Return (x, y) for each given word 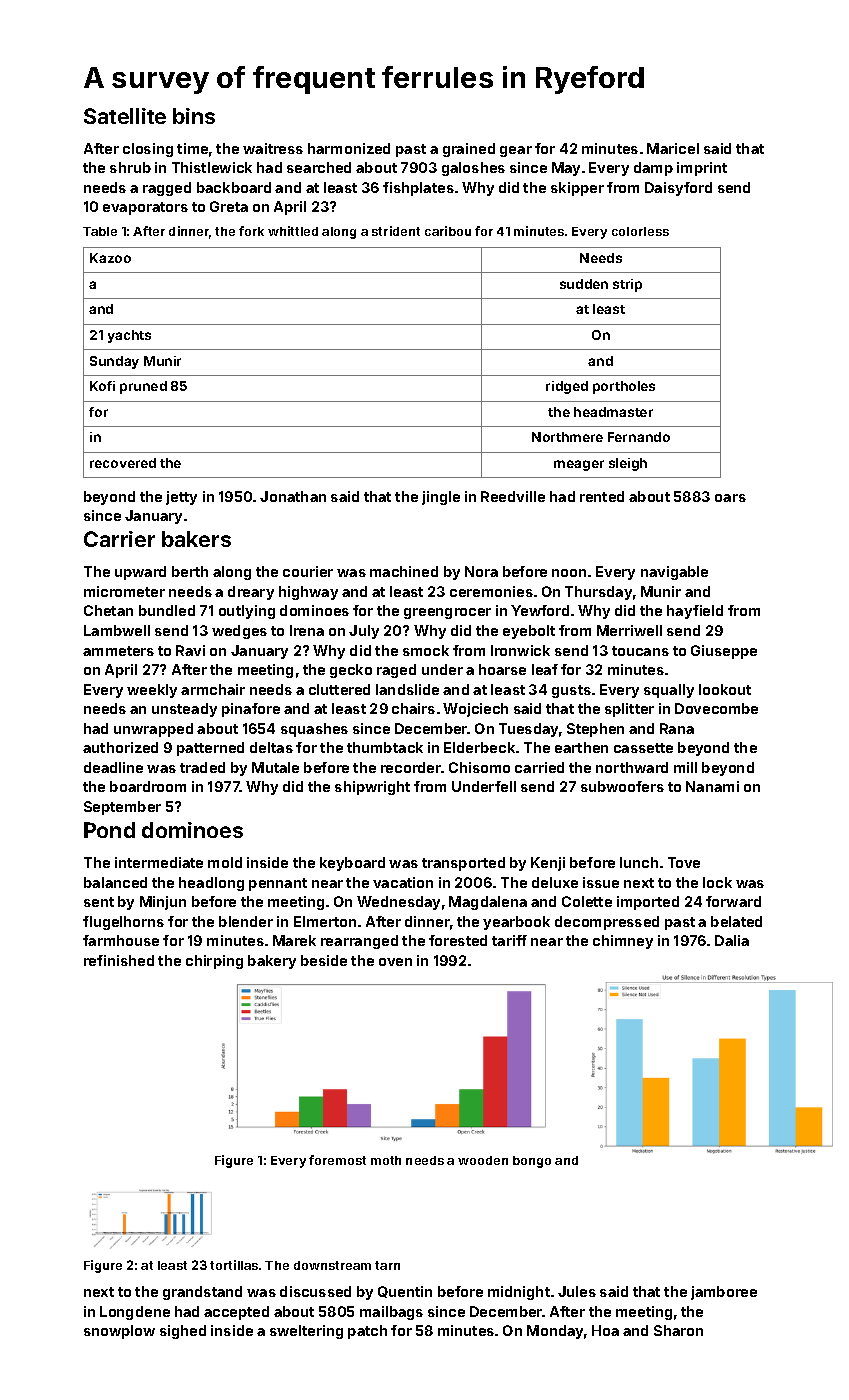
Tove (684, 862)
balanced (115, 882)
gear (516, 151)
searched (319, 167)
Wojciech (475, 710)
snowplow (119, 1332)
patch (367, 1332)
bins (194, 116)
